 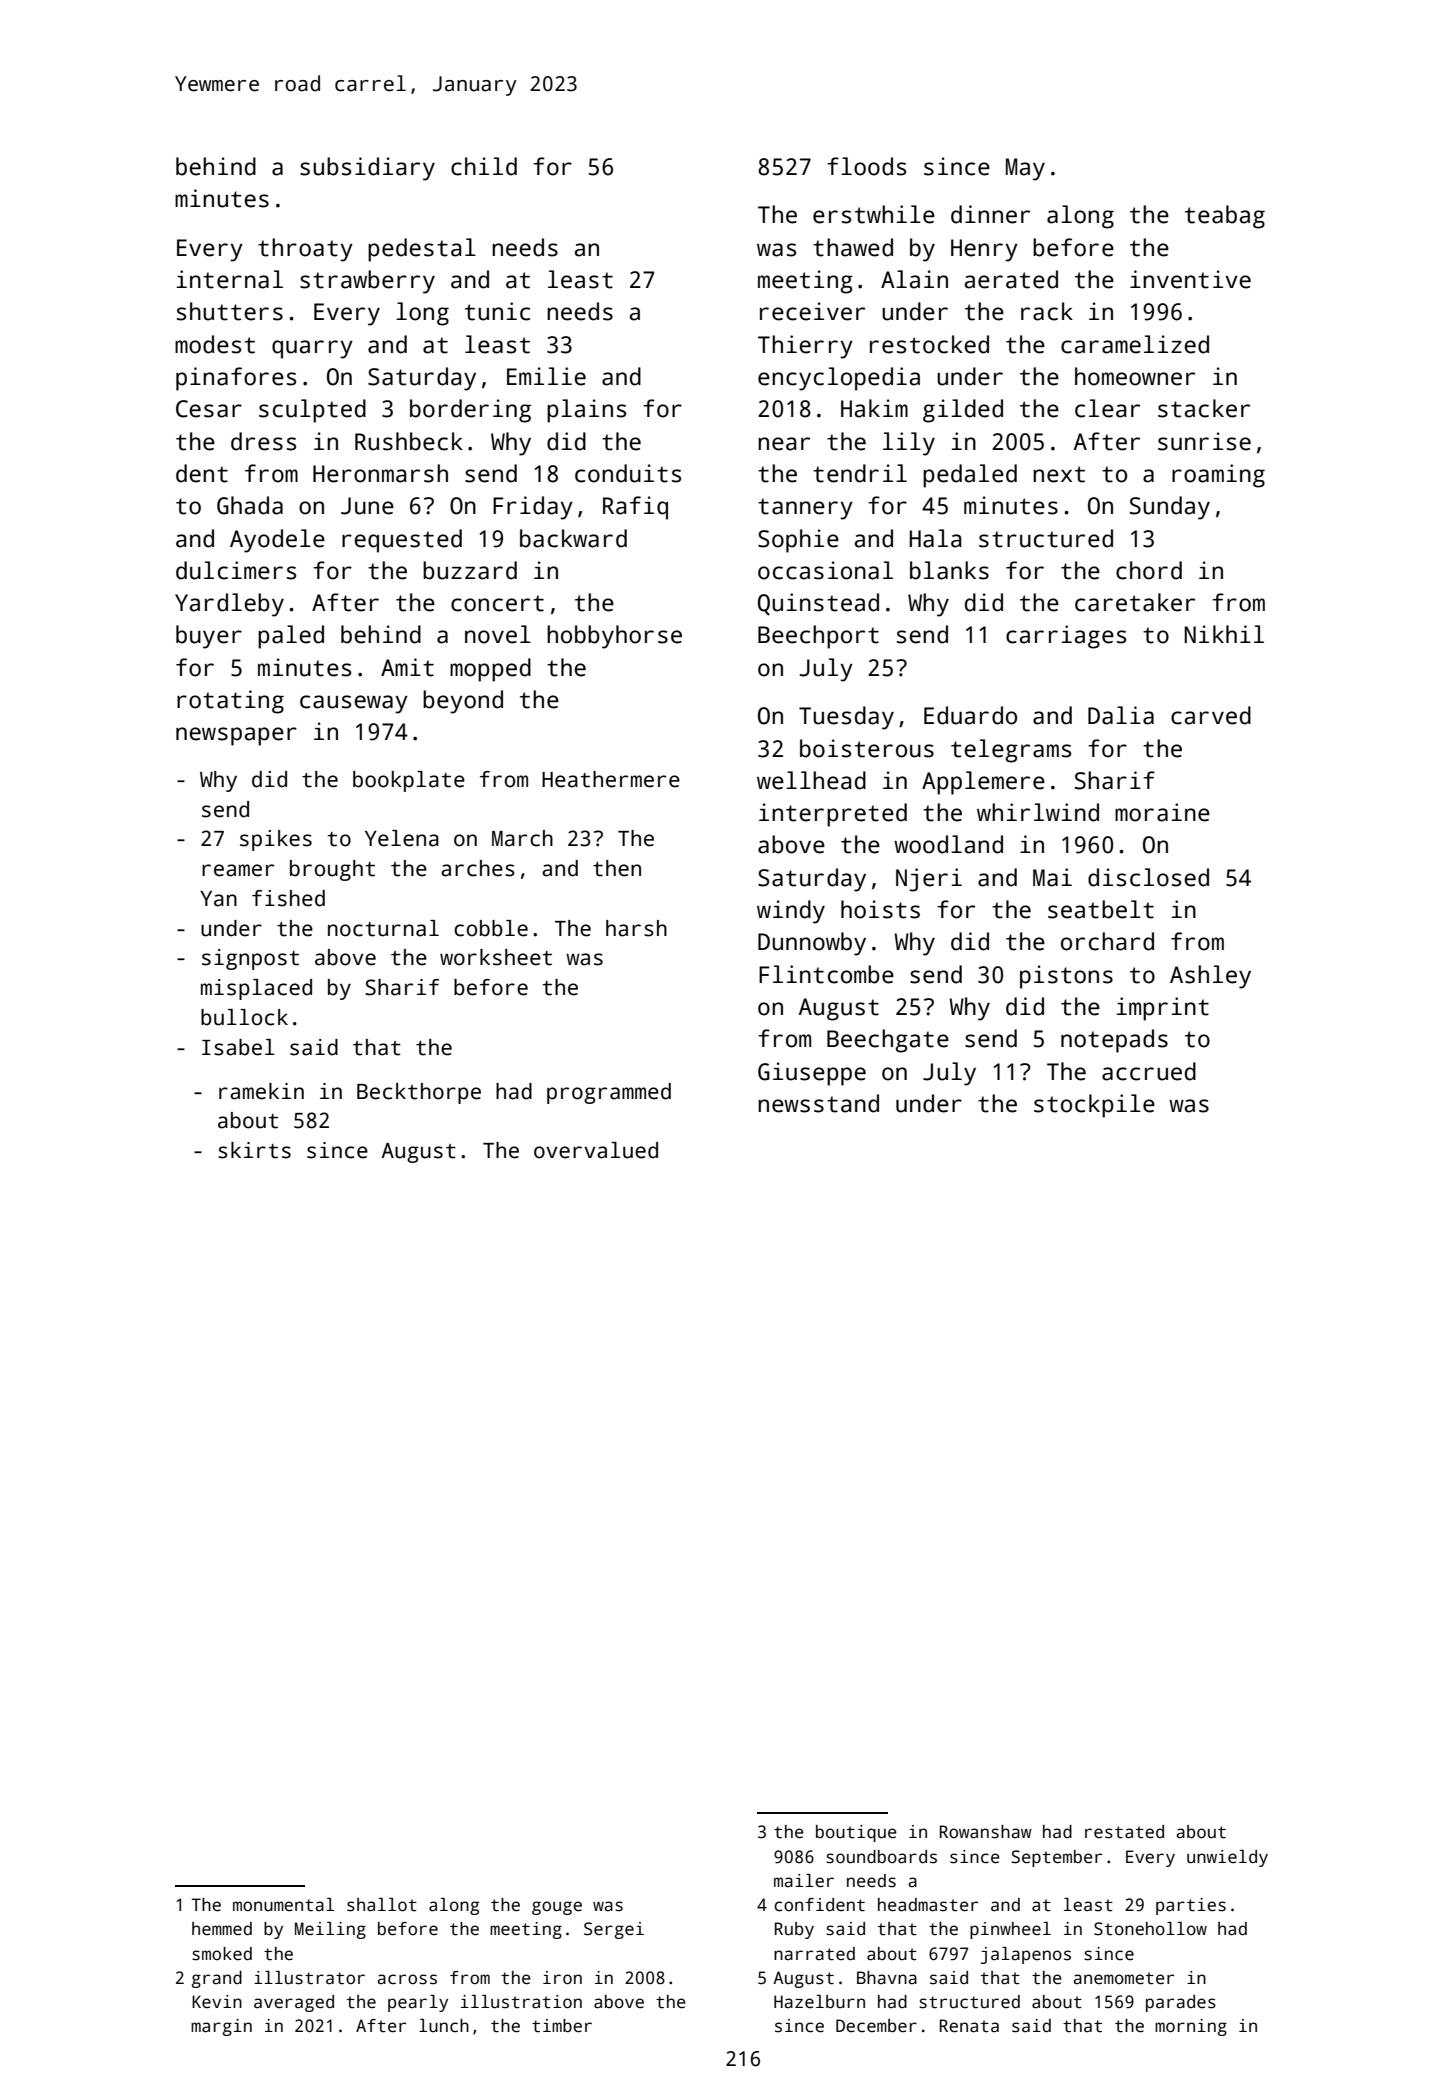 What do you see at coordinates (254, 1150) in the image?
I see `skirts` at bounding box center [254, 1150].
